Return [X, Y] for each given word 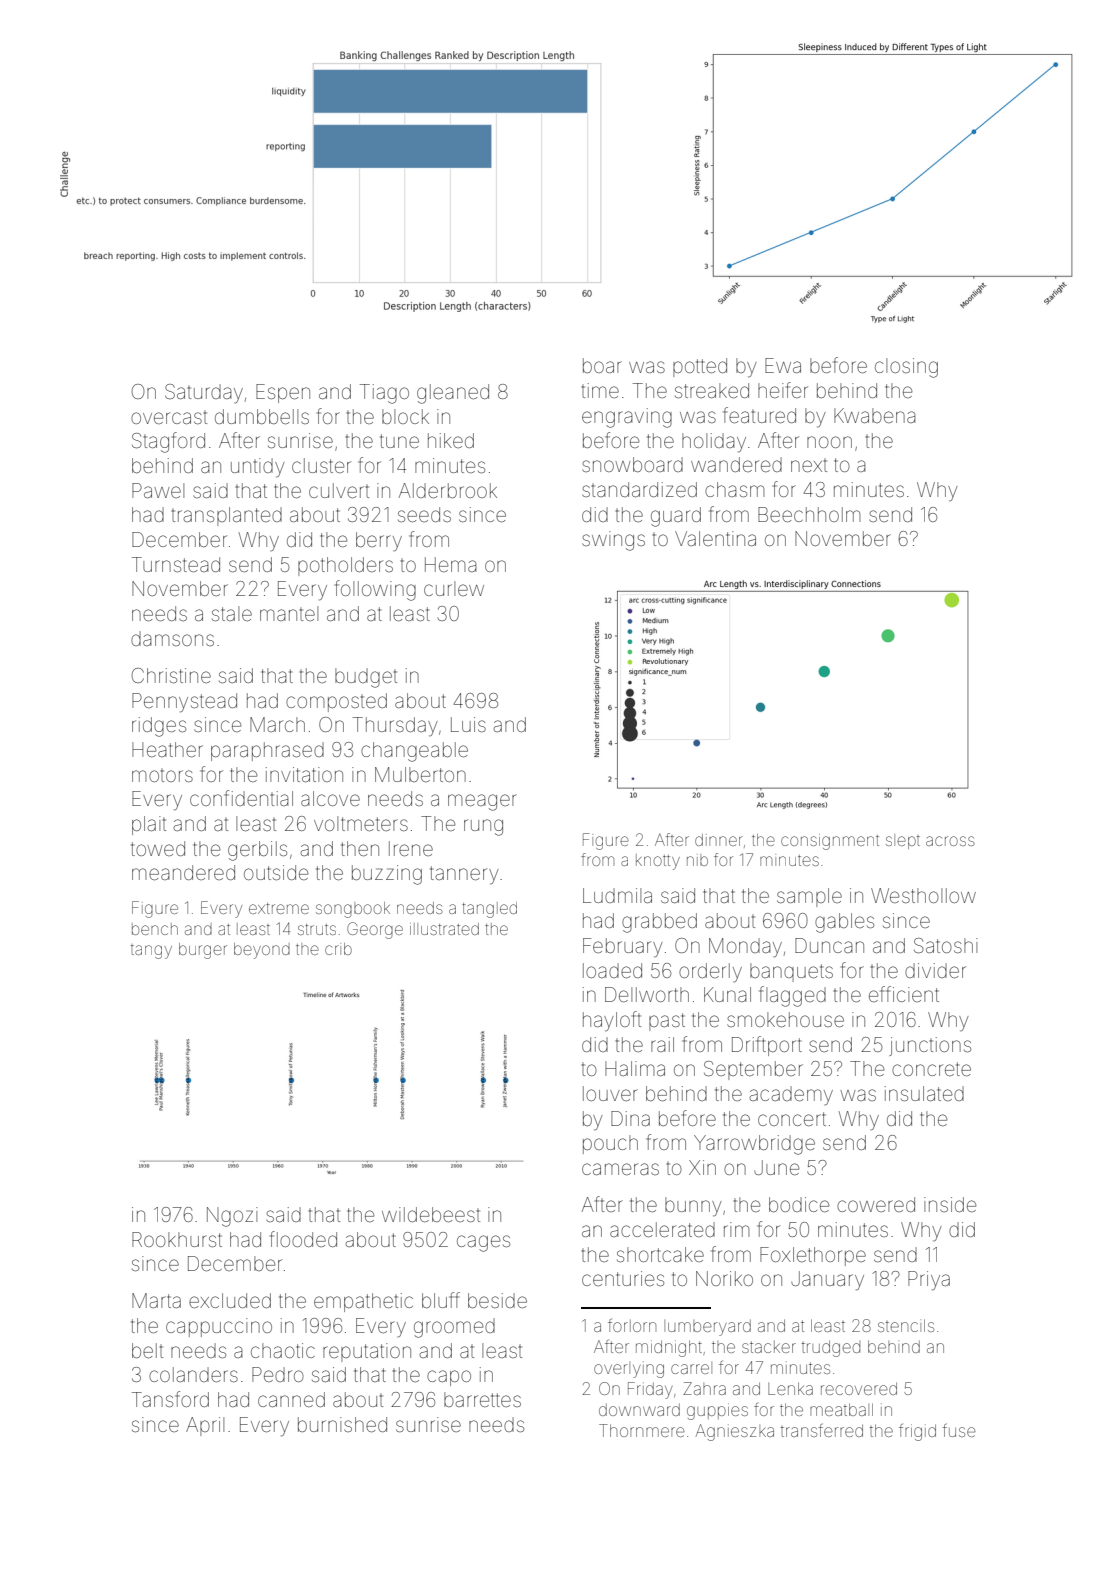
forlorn [632, 1325]
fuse [959, 1430]
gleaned [453, 394]
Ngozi [232, 1217]
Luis [468, 724]
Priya [929, 1281]
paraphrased [267, 751]
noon [829, 442]
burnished [342, 1424]
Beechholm [809, 514]
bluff [441, 1300]
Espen [283, 393]
